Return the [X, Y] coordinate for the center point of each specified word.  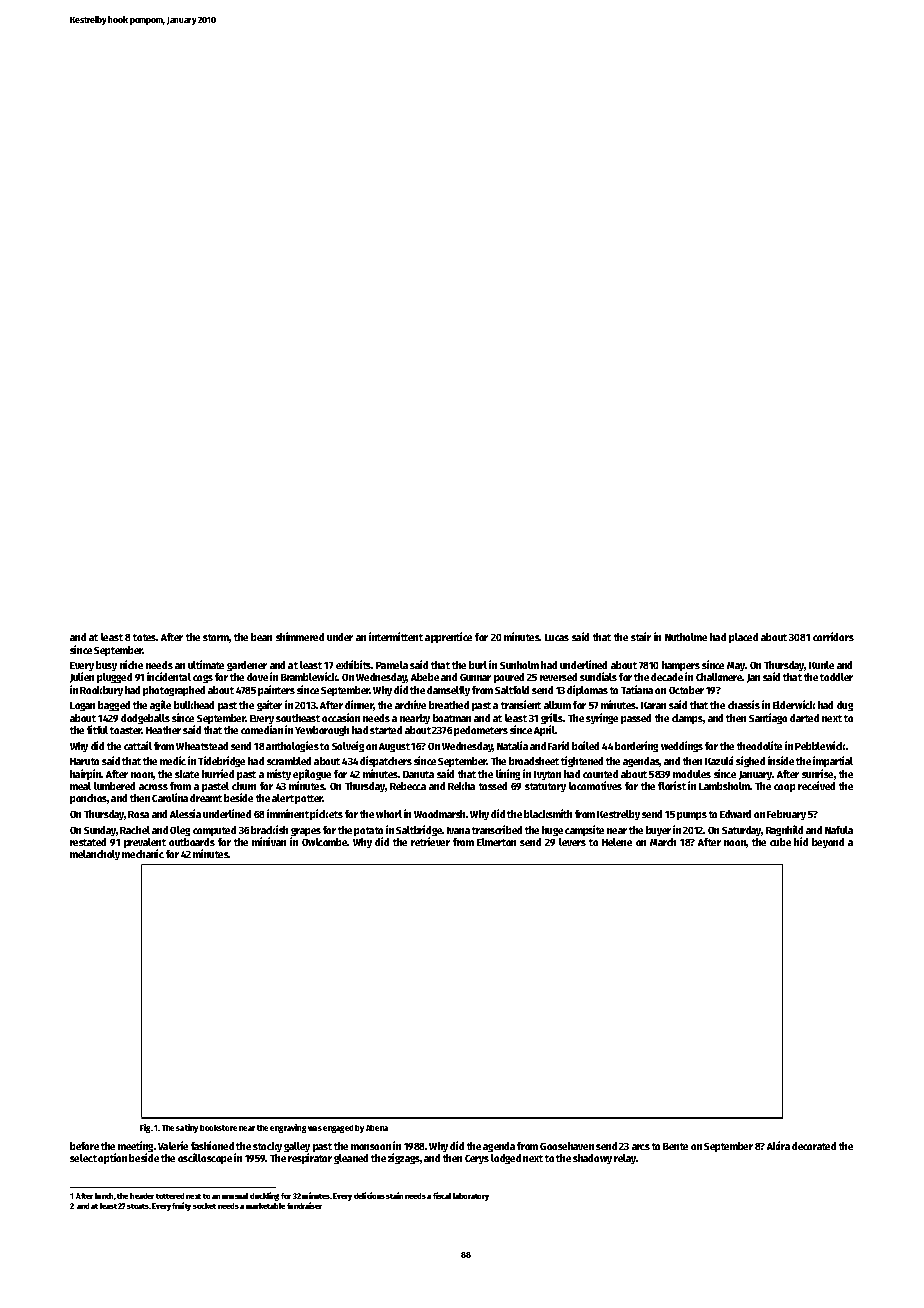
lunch [104, 1196]
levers [572, 842]
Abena [377, 1128]
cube [780, 842]
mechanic [143, 853]
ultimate [206, 664]
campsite [584, 830]
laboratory [471, 1197]
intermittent [396, 636]
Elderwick [794, 704]
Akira [778, 1145]
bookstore [218, 1128]
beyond [828, 843]
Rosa [138, 814]
